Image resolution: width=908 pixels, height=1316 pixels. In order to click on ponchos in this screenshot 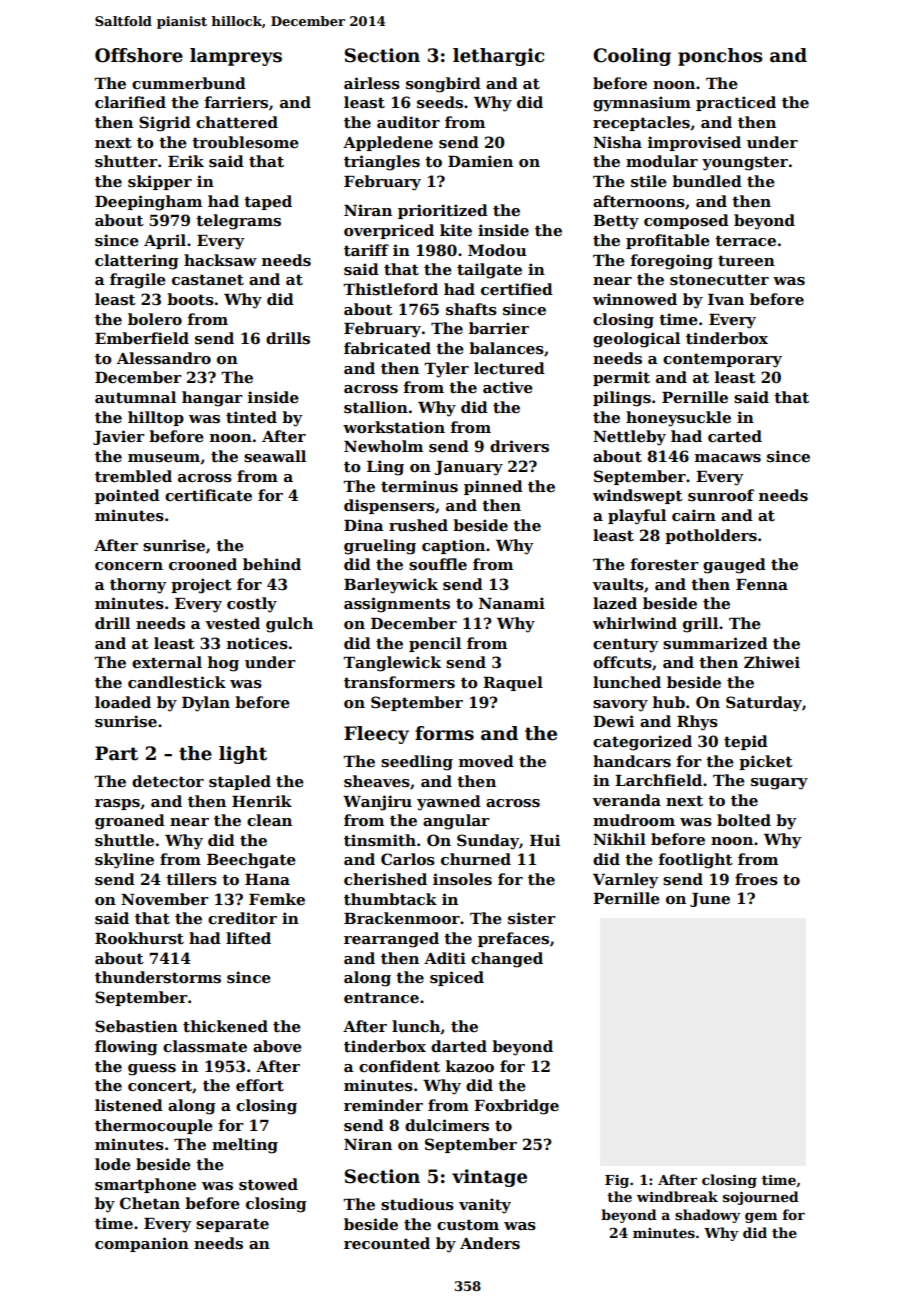, I will do `click(720, 57)`.
